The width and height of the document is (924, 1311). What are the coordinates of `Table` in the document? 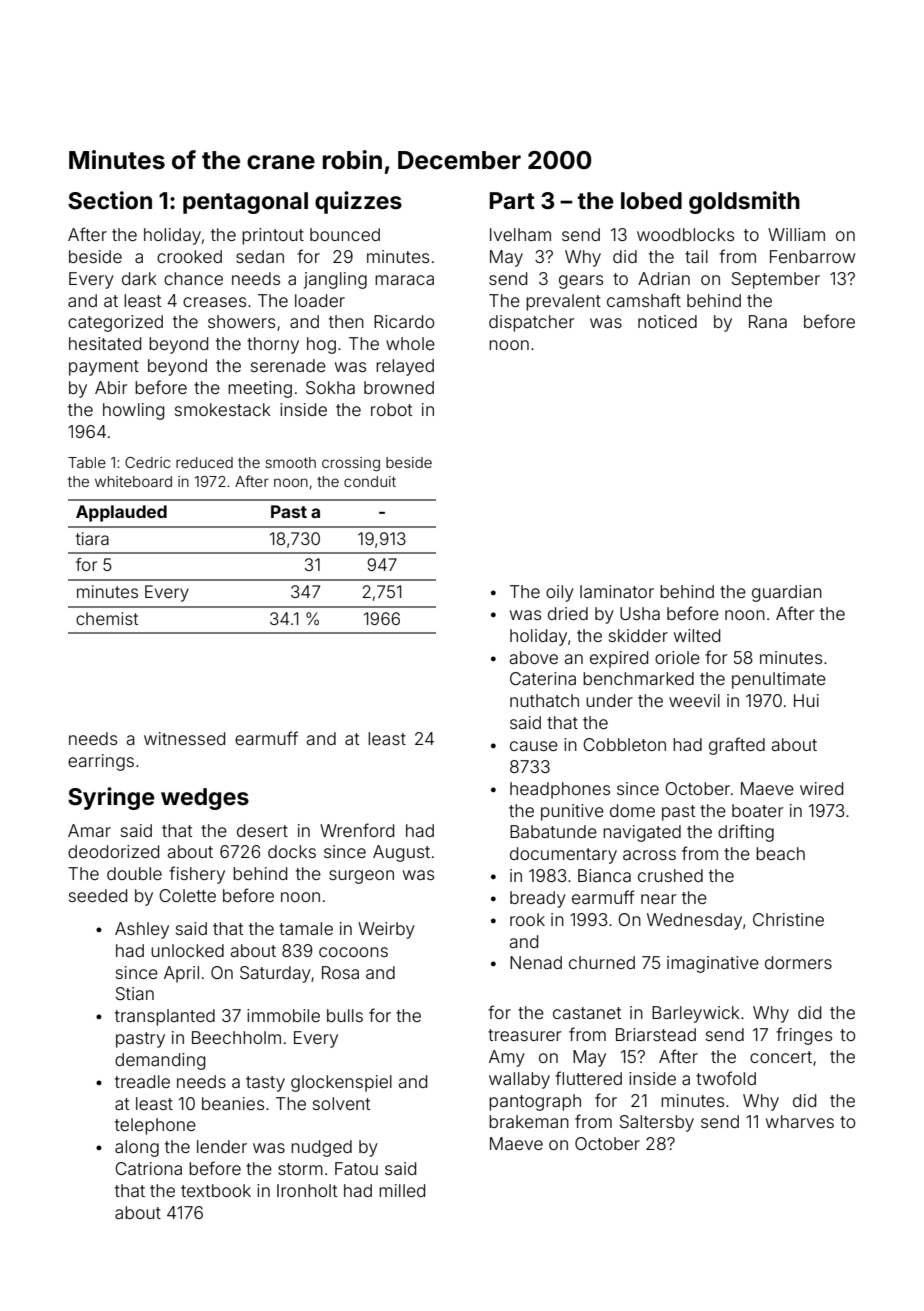 It's located at (87, 462).
